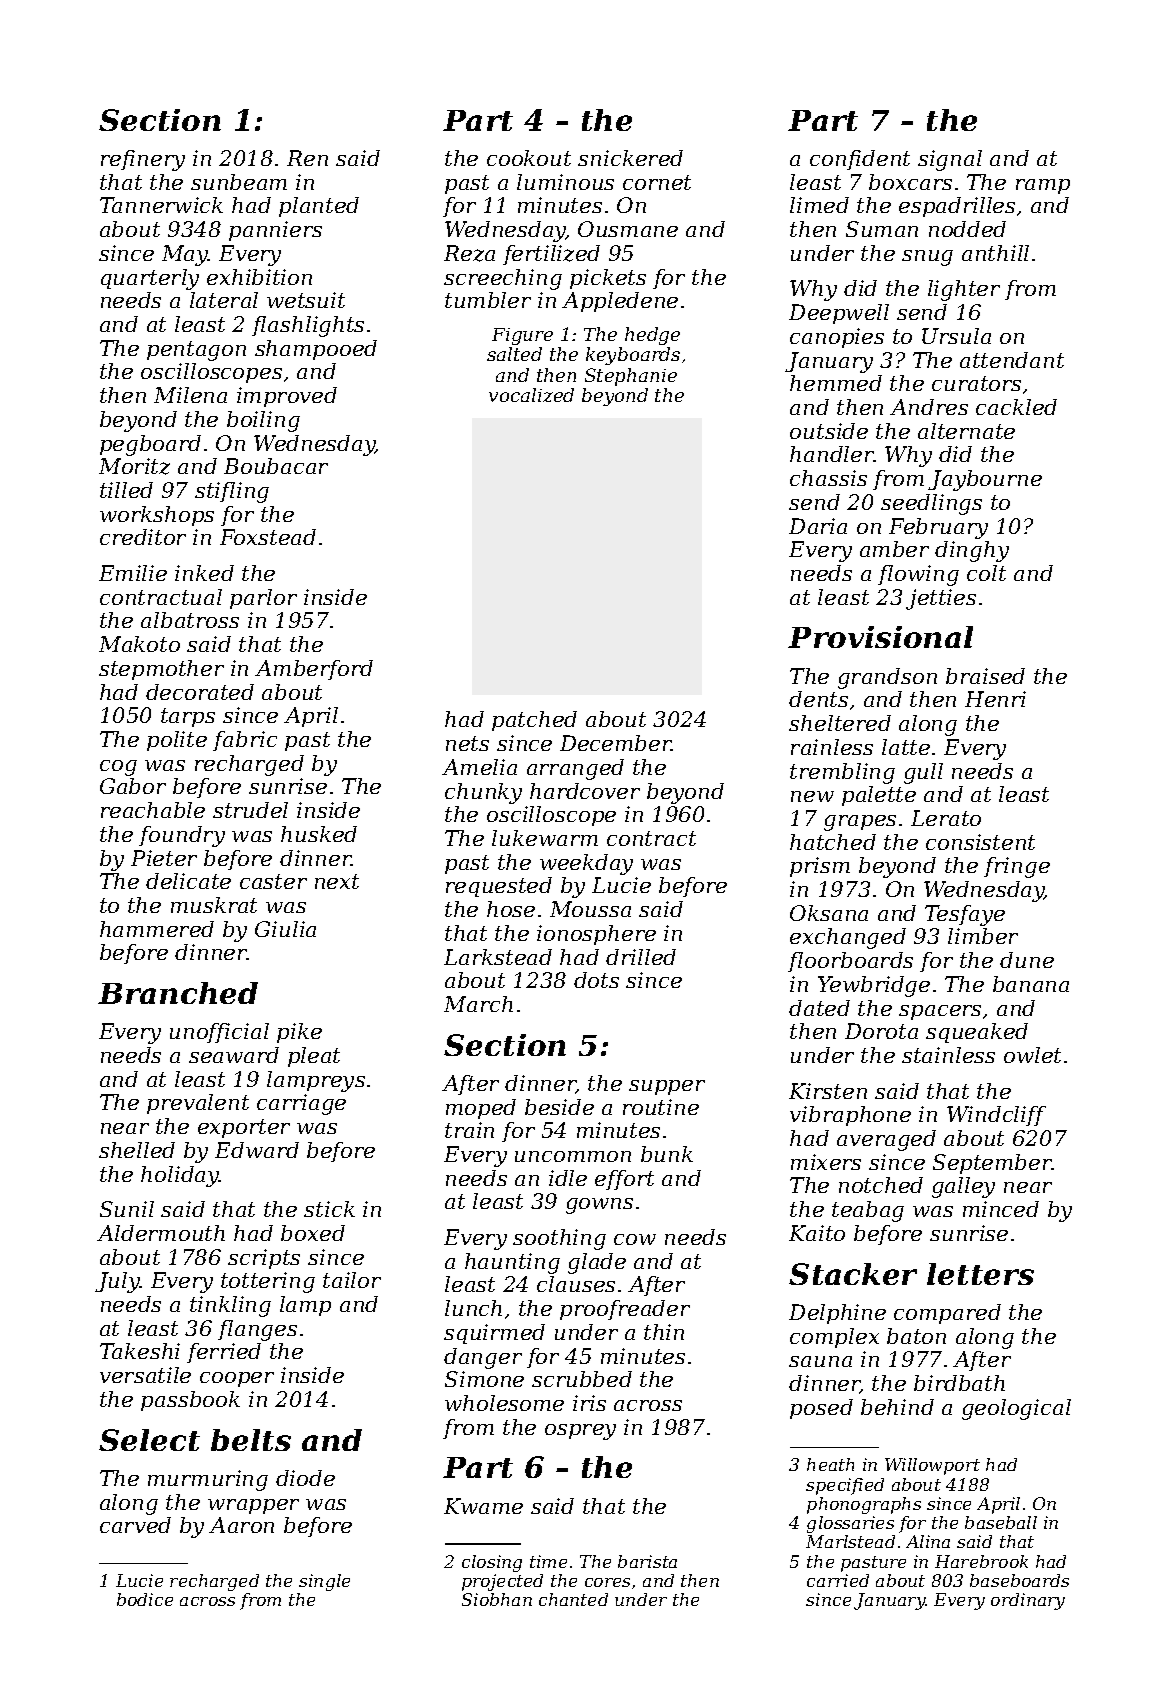 The height and width of the document is (1700, 1174). What do you see at coordinates (149, 1440) in the document?
I see `Select` at bounding box center [149, 1440].
